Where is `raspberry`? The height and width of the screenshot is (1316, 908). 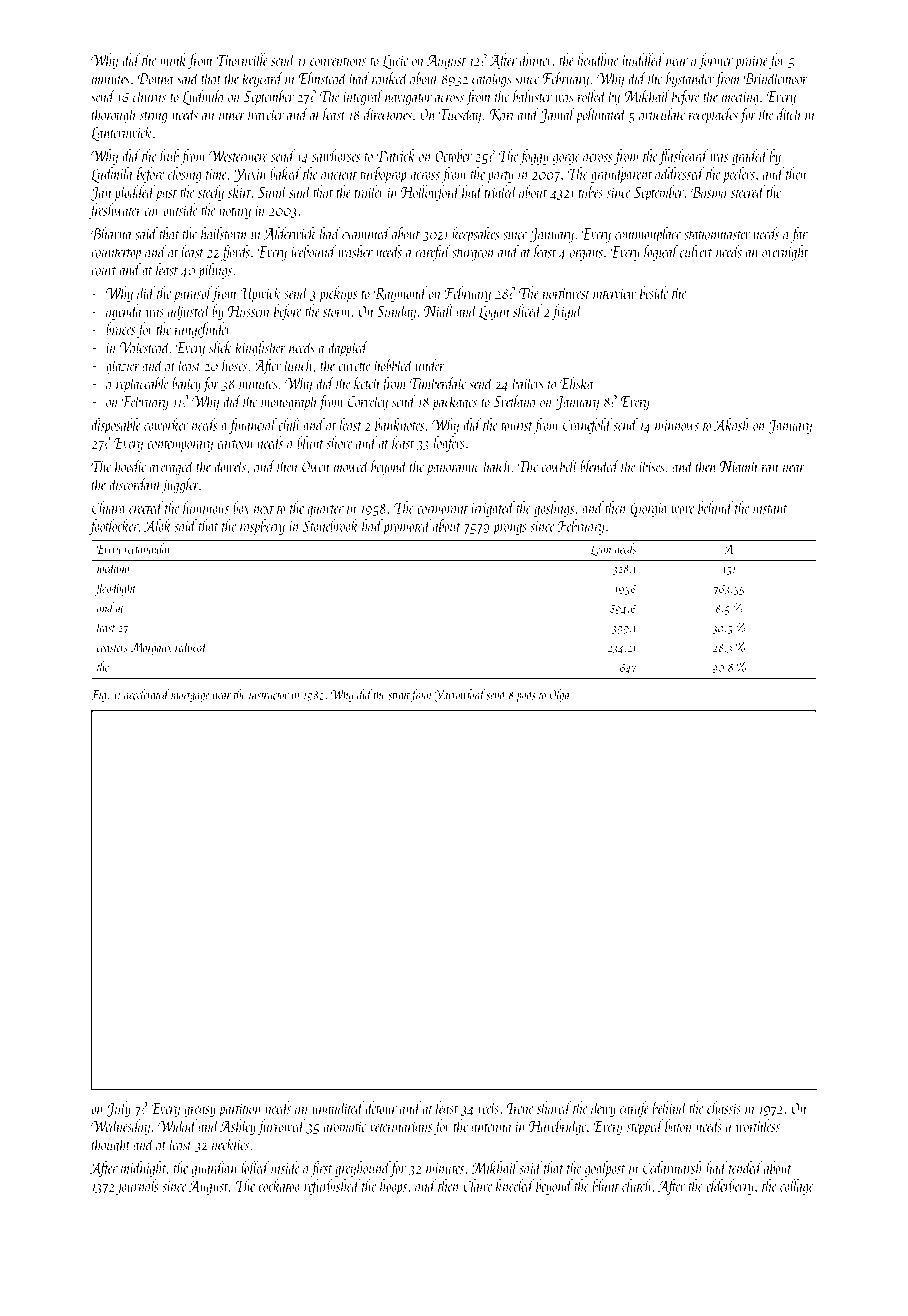
raspberry is located at coordinates (262, 527).
